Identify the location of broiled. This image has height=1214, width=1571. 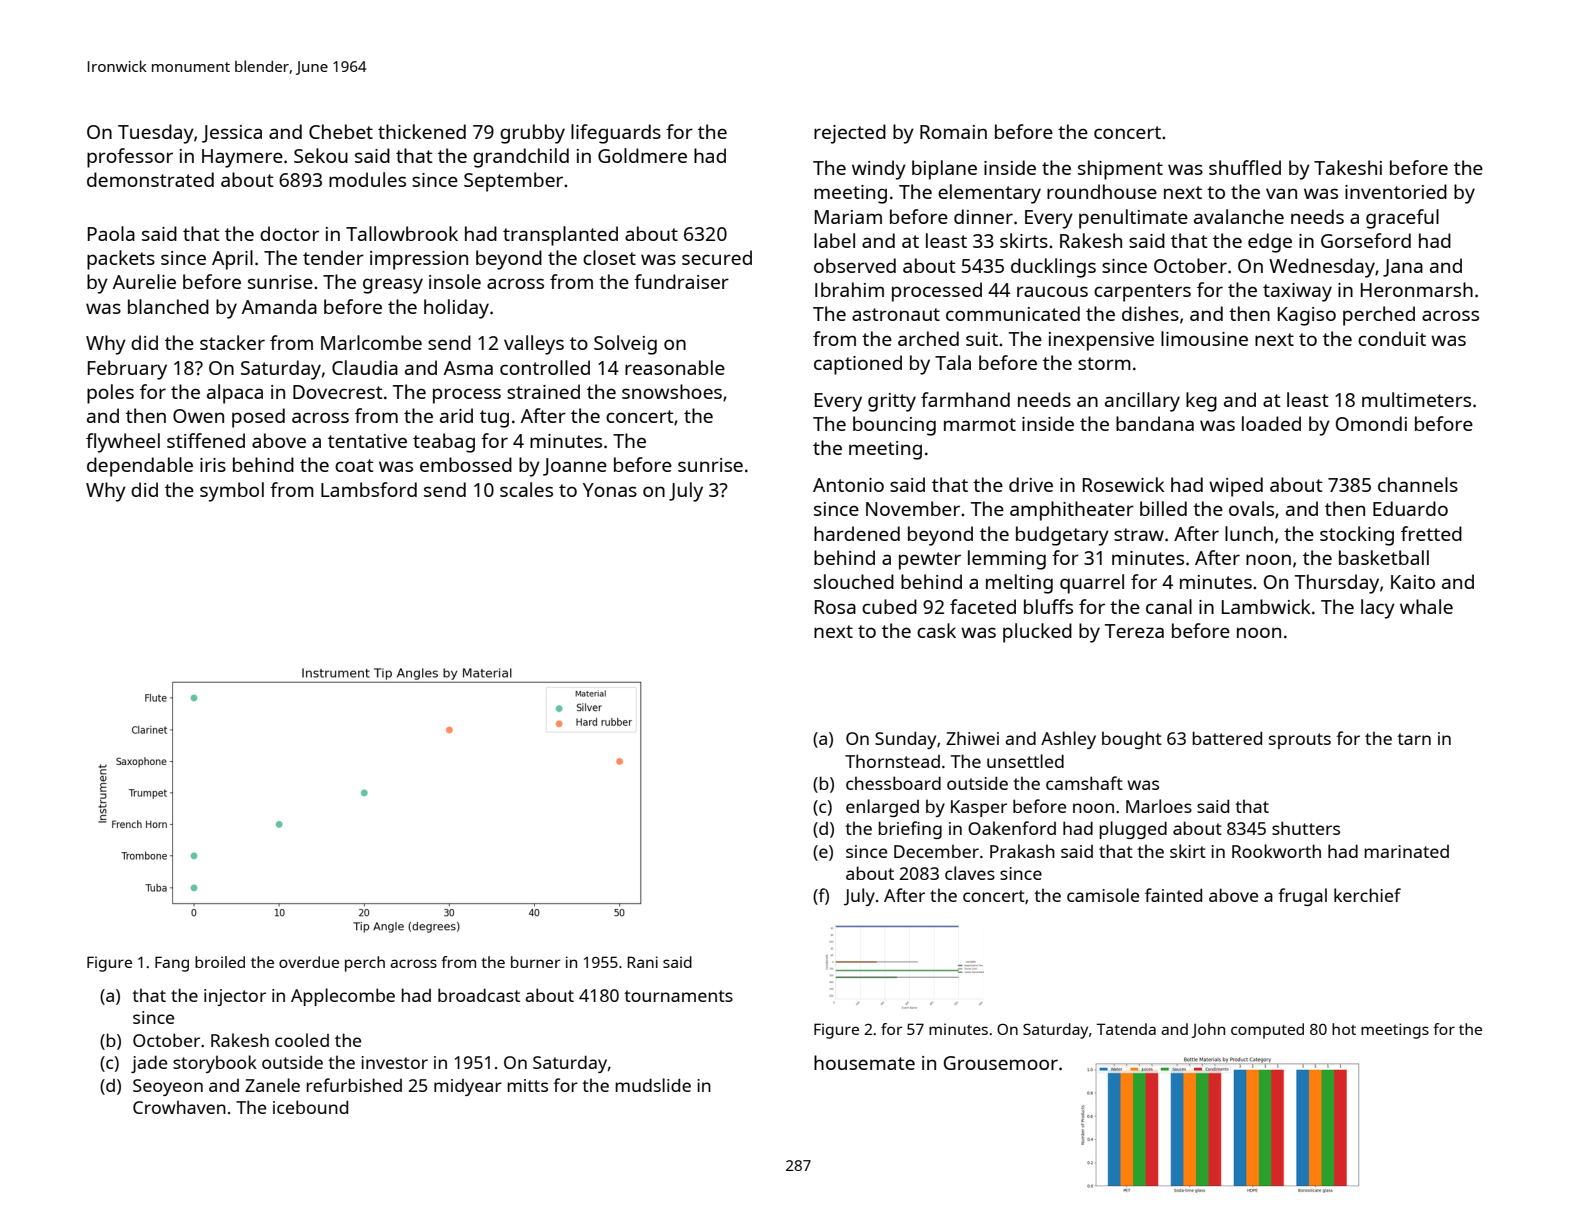
(220, 962).
